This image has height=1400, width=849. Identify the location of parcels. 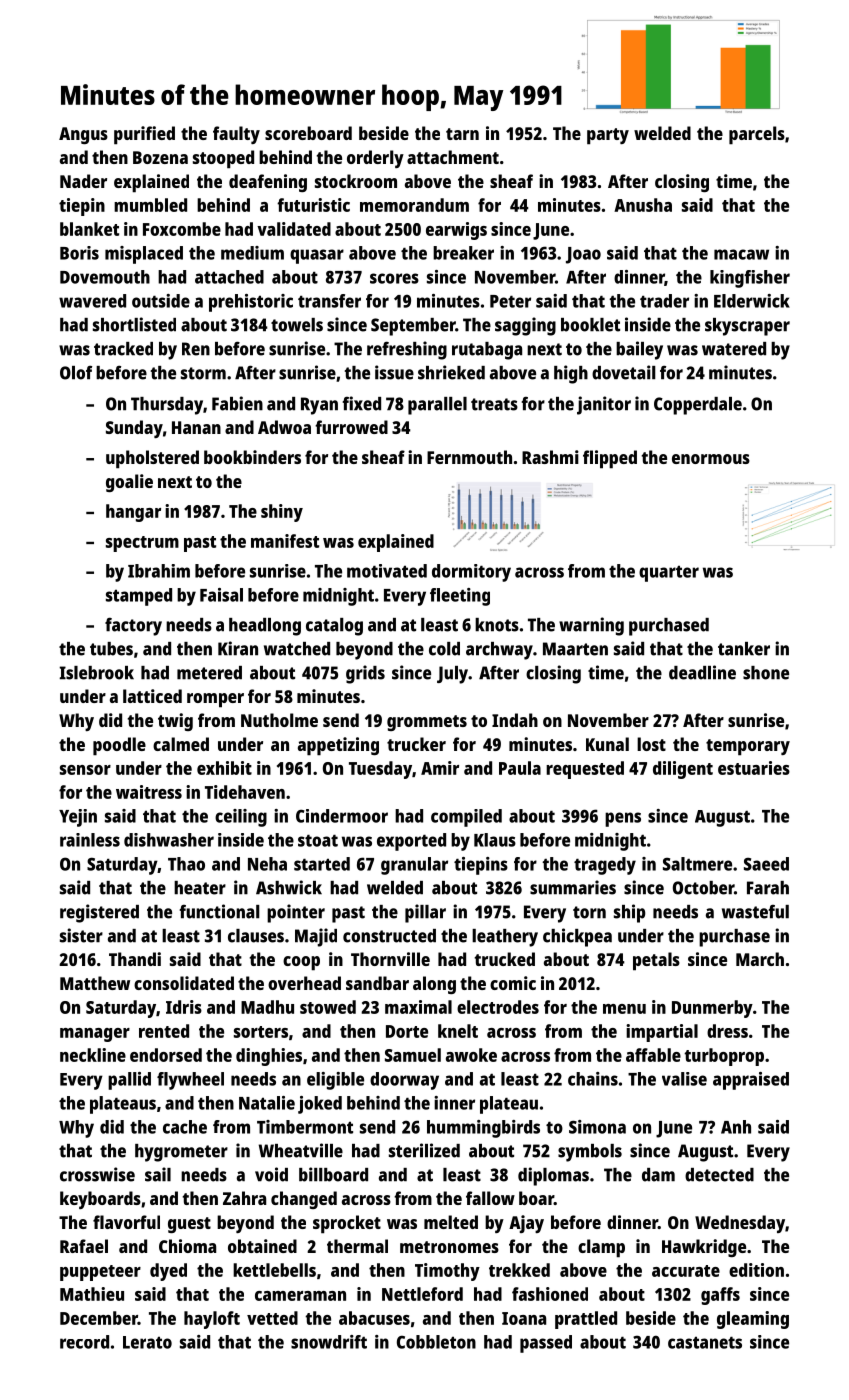
(757, 135).
